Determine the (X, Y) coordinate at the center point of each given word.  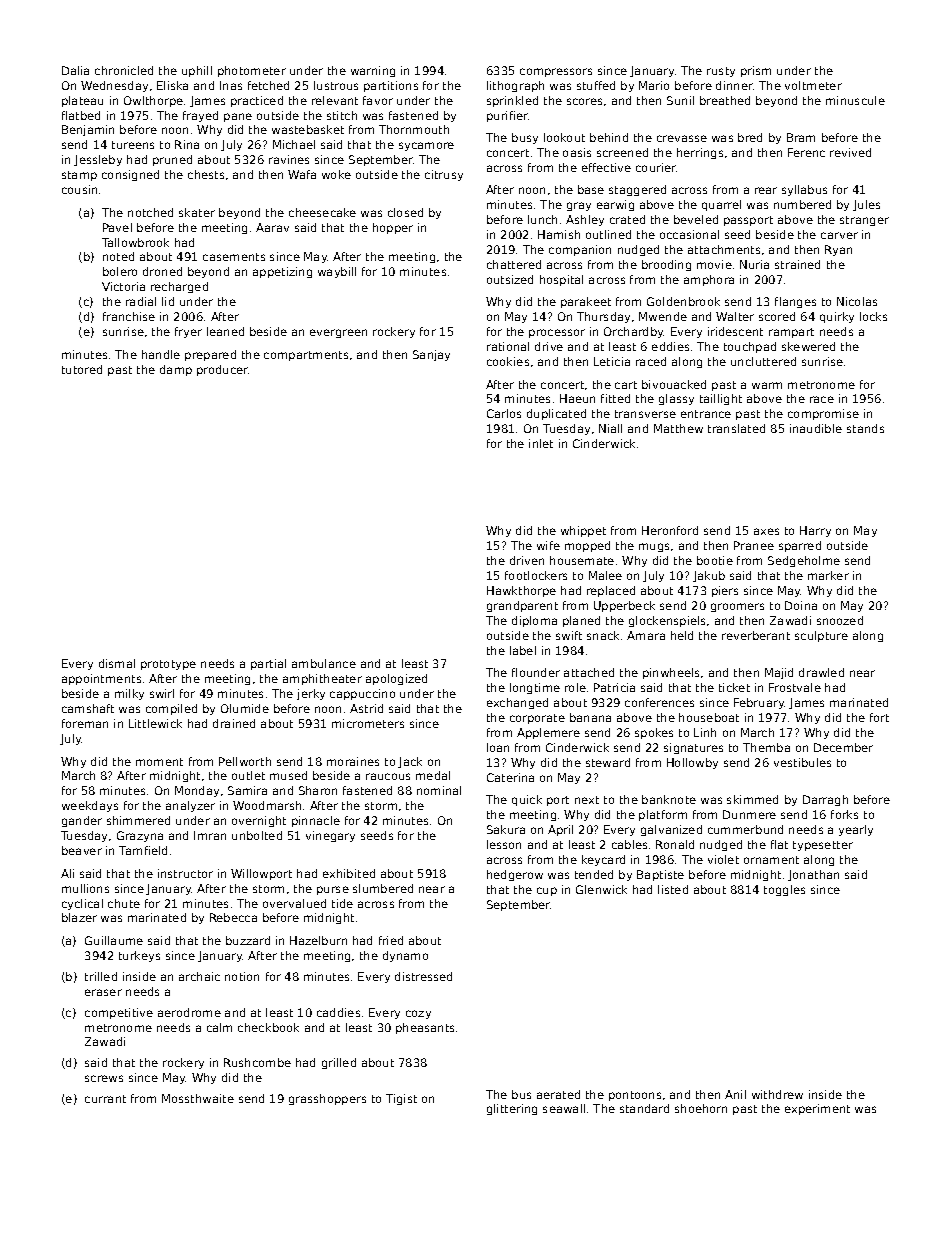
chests (206, 174)
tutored (82, 369)
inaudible (816, 428)
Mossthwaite (198, 1098)
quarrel (721, 205)
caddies (338, 1012)
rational (508, 346)
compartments (306, 356)
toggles (784, 890)
